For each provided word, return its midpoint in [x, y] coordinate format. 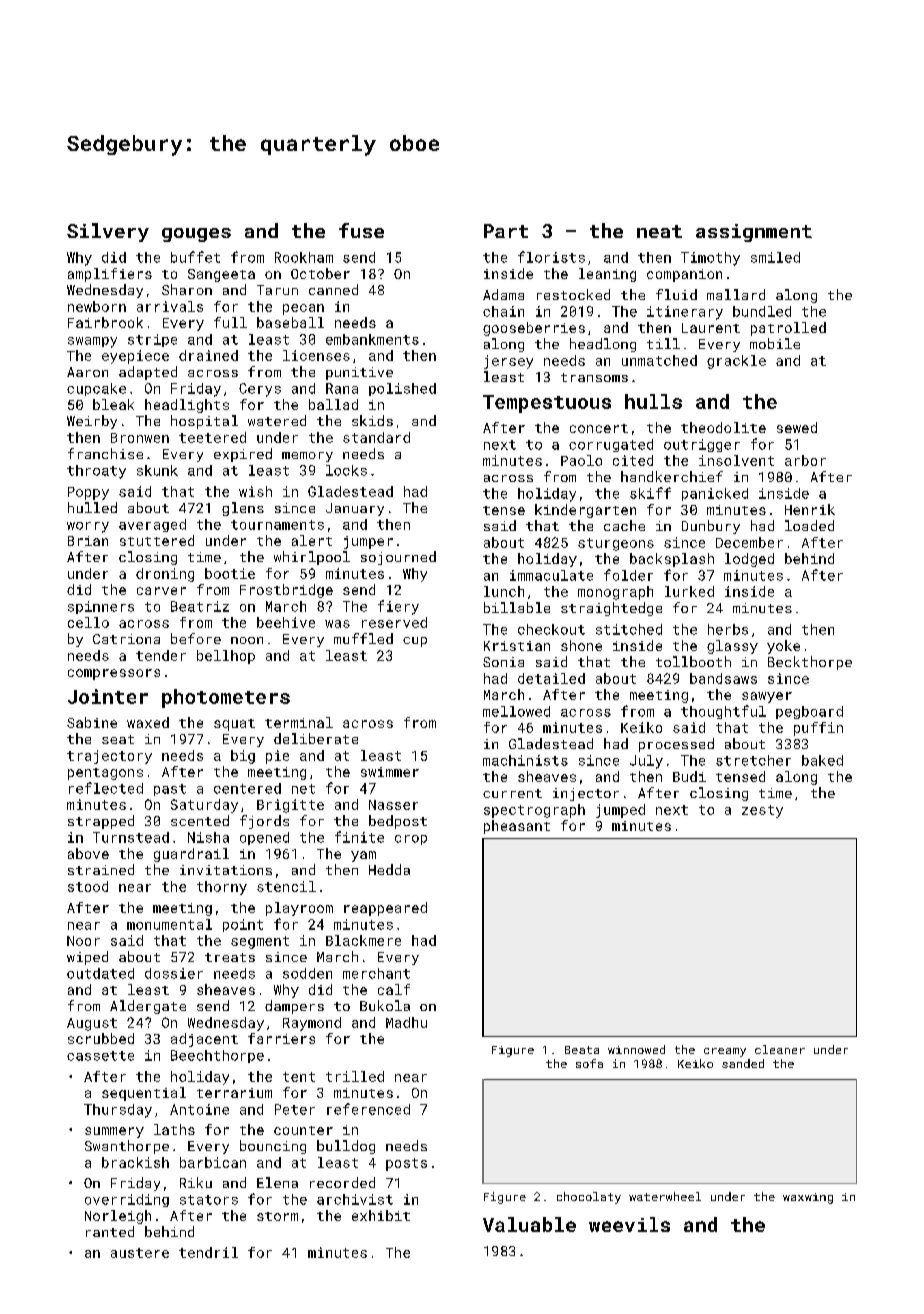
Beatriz [200, 606]
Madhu [406, 1022]
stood [88, 886]
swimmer [390, 772]
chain [503, 311]
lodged [749, 560]
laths [174, 1129]
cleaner [780, 1049]
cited [633, 460]
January [355, 509]
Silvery [108, 232]
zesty [762, 811]
